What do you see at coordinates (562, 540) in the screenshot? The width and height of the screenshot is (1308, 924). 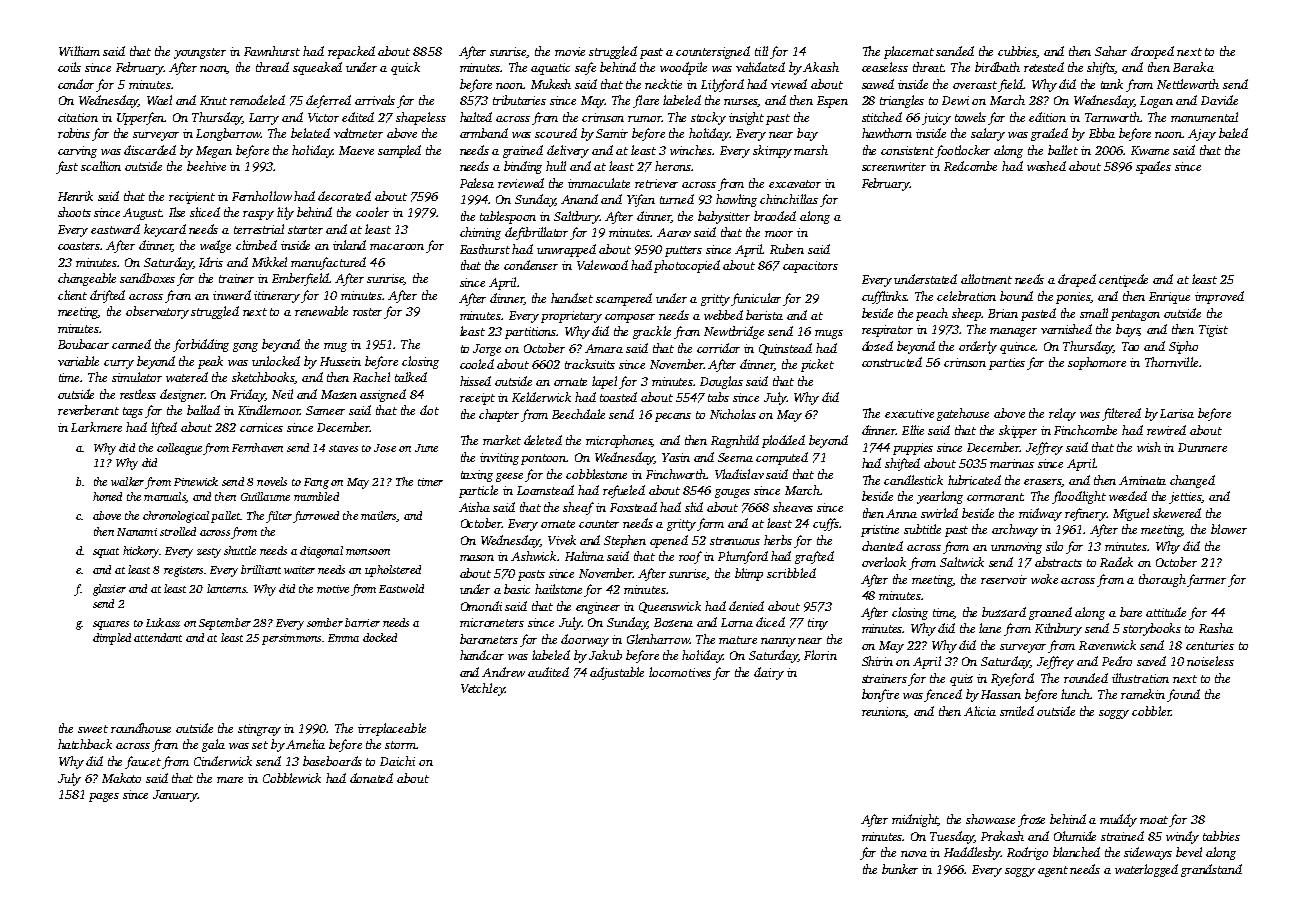 I see `Vivek` at bounding box center [562, 540].
